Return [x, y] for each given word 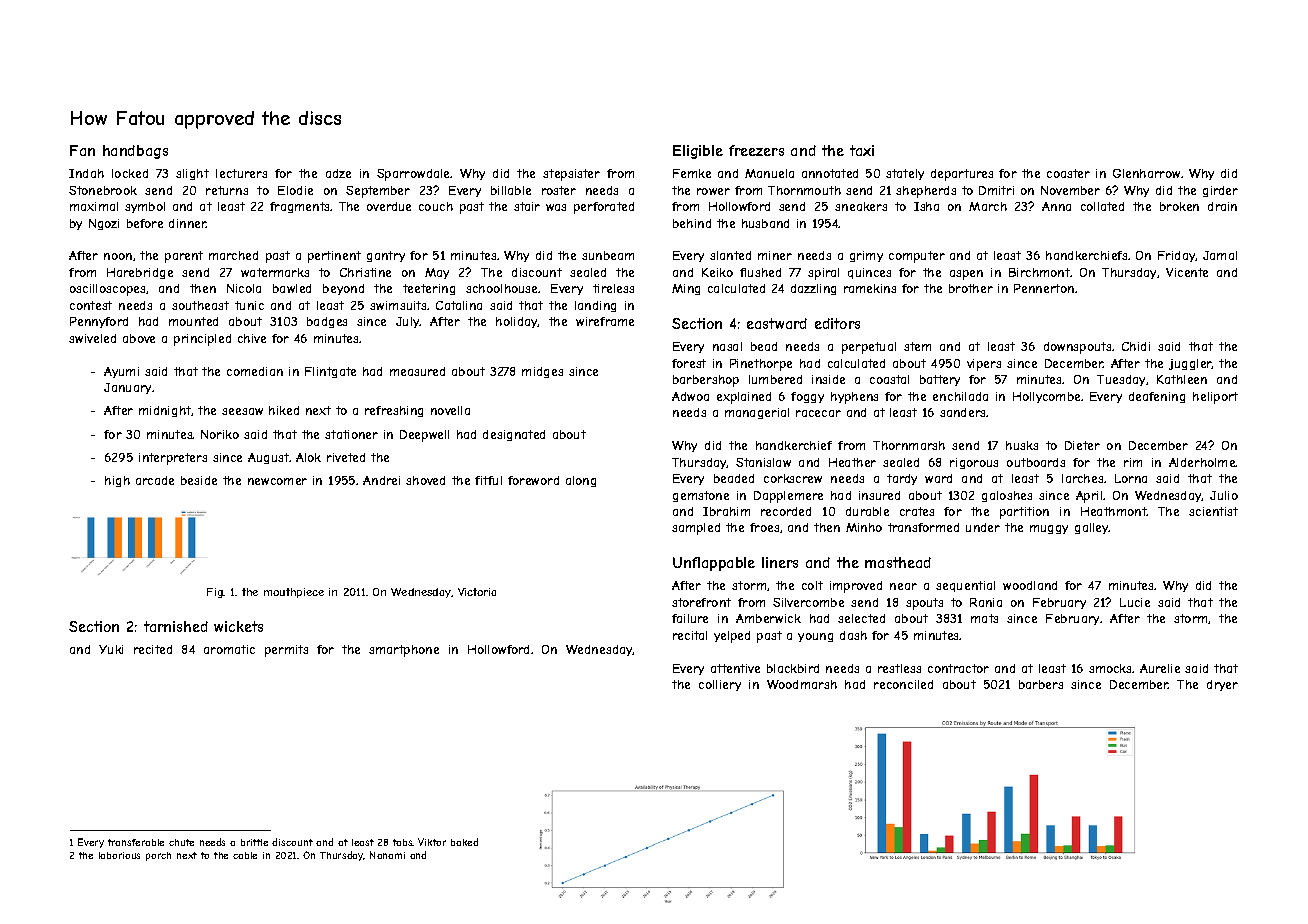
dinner [188, 223]
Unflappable [714, 564]
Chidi [1136, 346]
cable [245, 855]
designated [514, 435]
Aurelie [1160, 668]
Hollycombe [1046, 397]
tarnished [176, 626]
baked [464, 842]
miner [775, 255]
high [117, 481]
